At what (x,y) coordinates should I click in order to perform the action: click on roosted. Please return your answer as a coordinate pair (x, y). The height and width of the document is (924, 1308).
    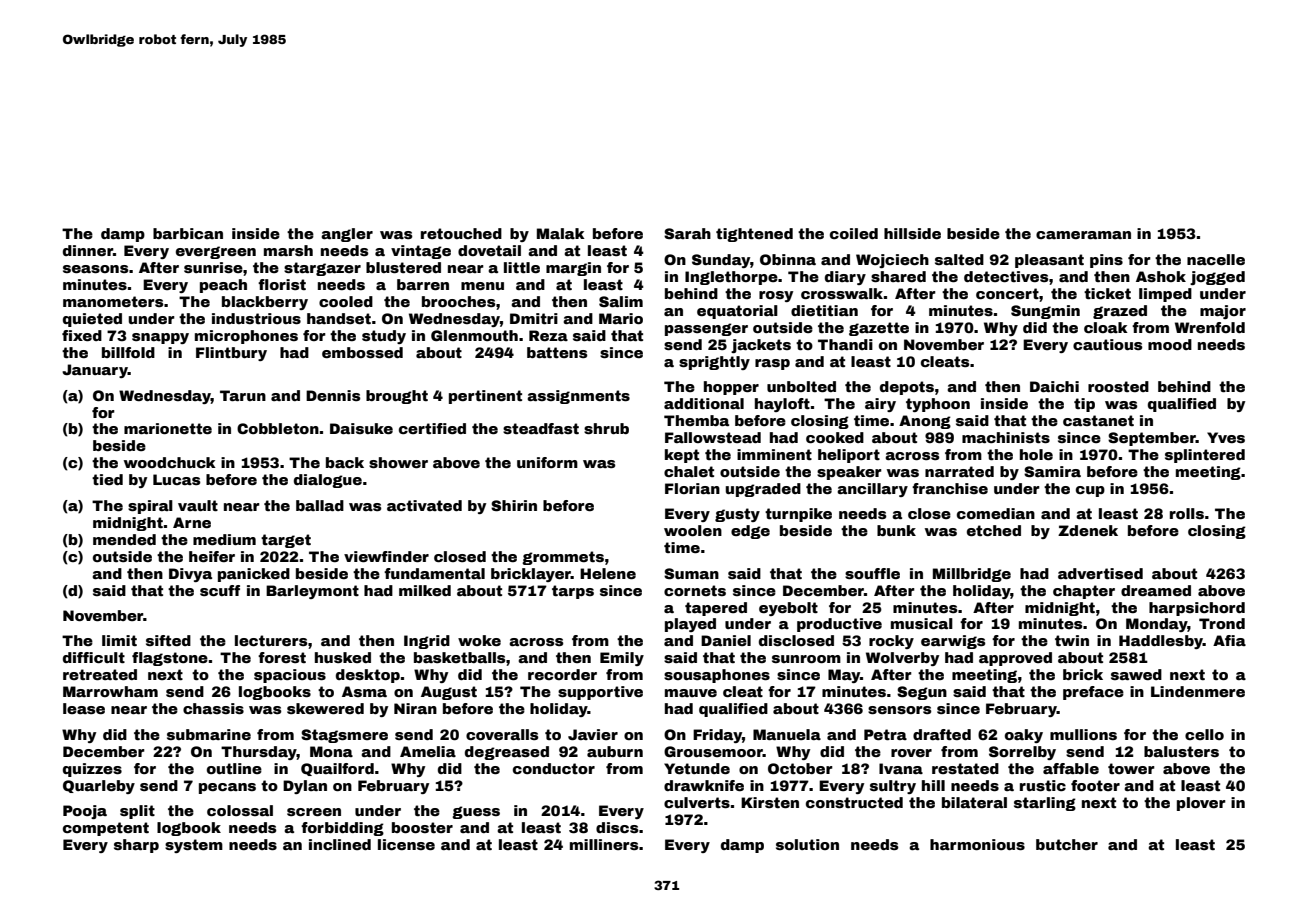
    Looking at the image, I should click on (1118, 386).
